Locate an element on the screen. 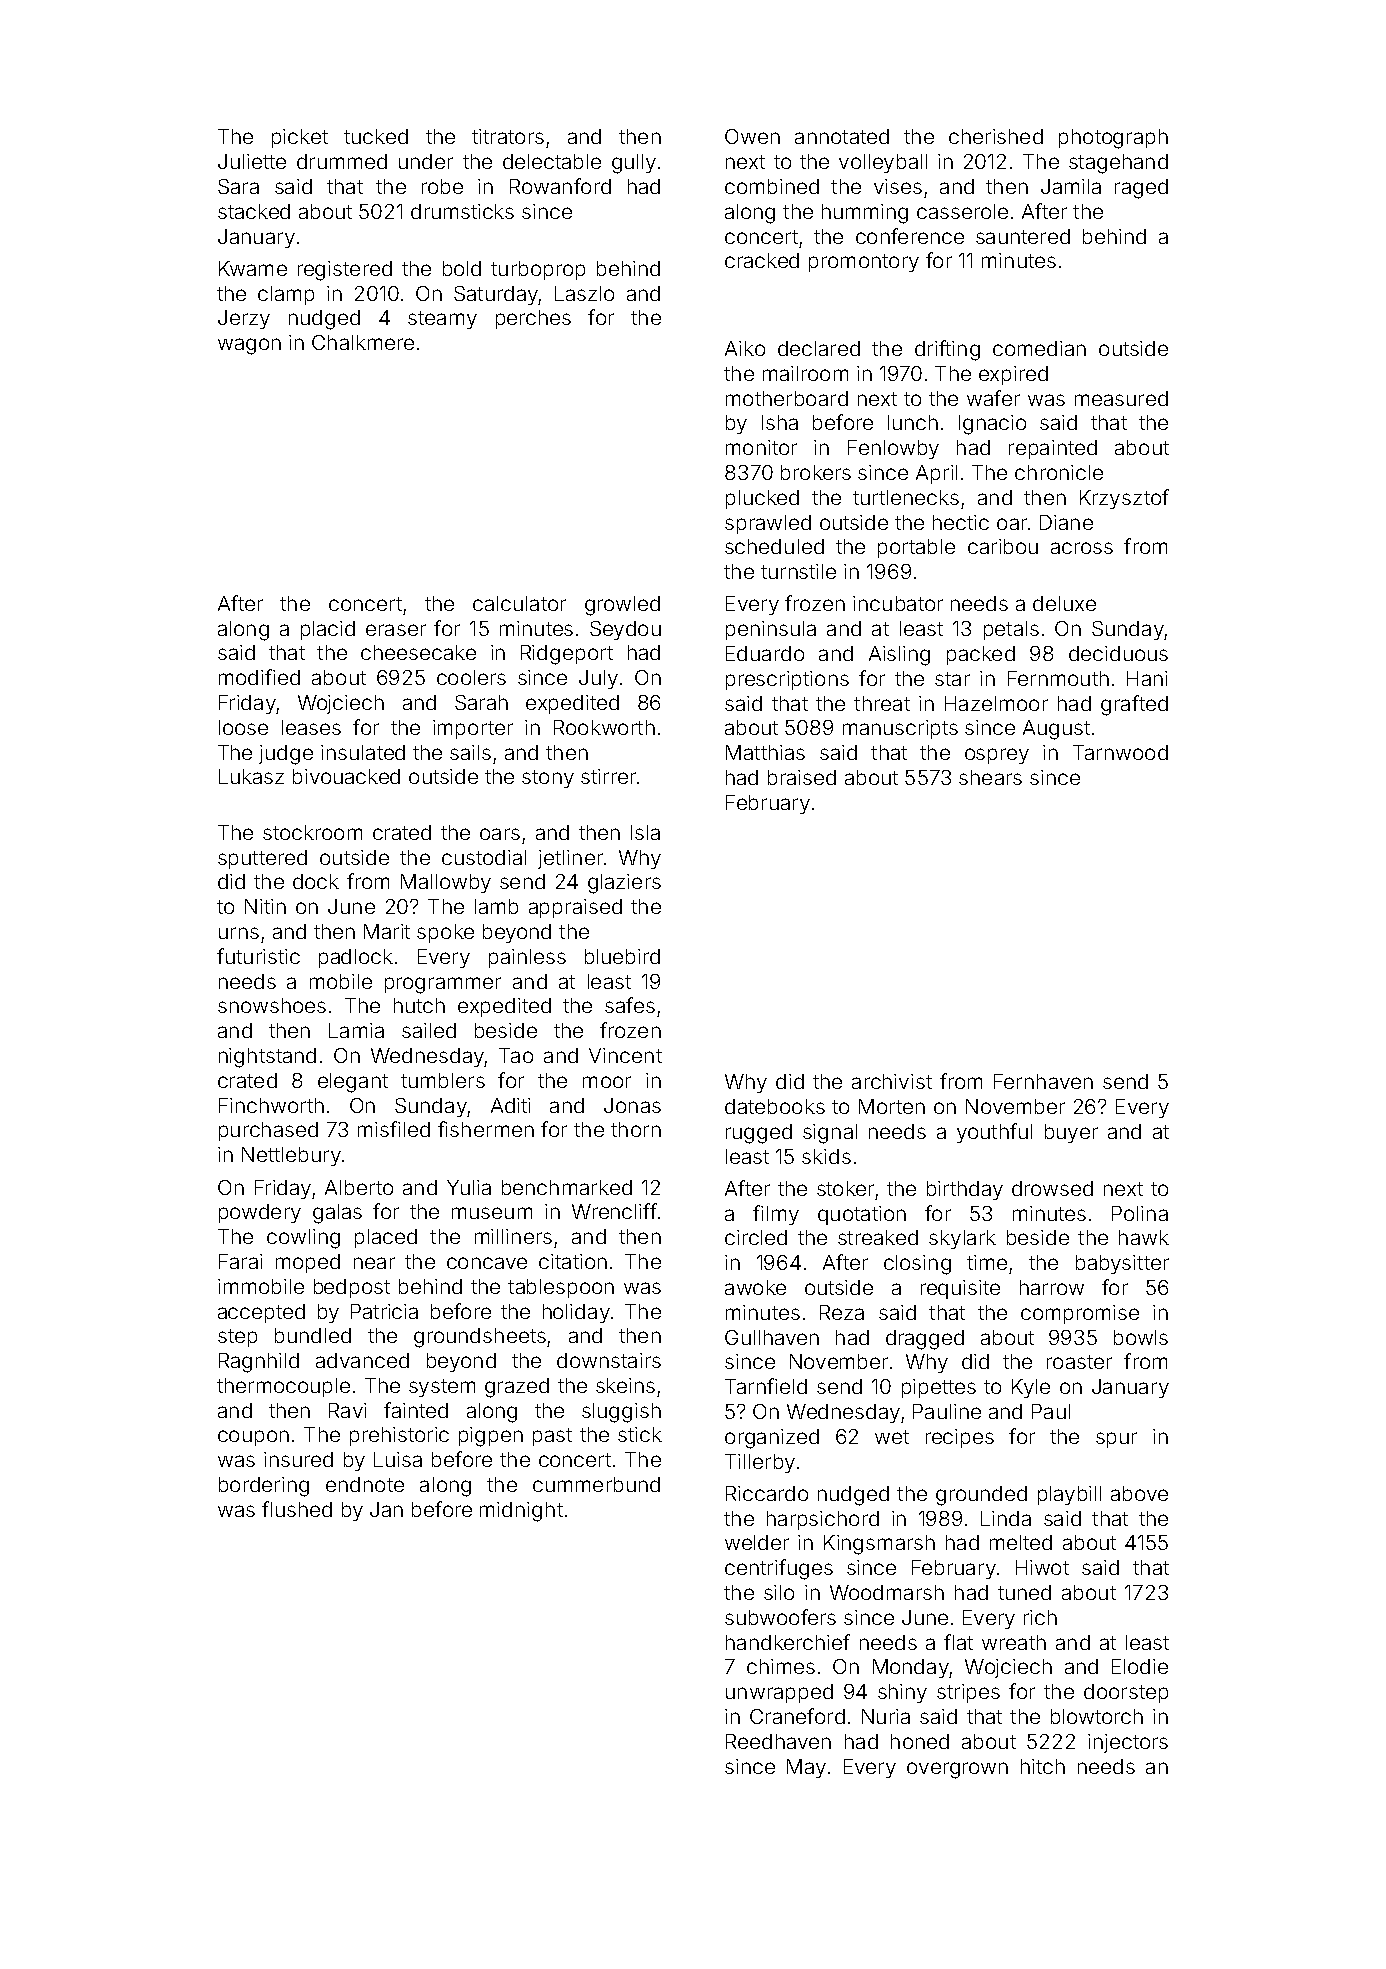  Mallowby is located at coordinates (446, 883).
